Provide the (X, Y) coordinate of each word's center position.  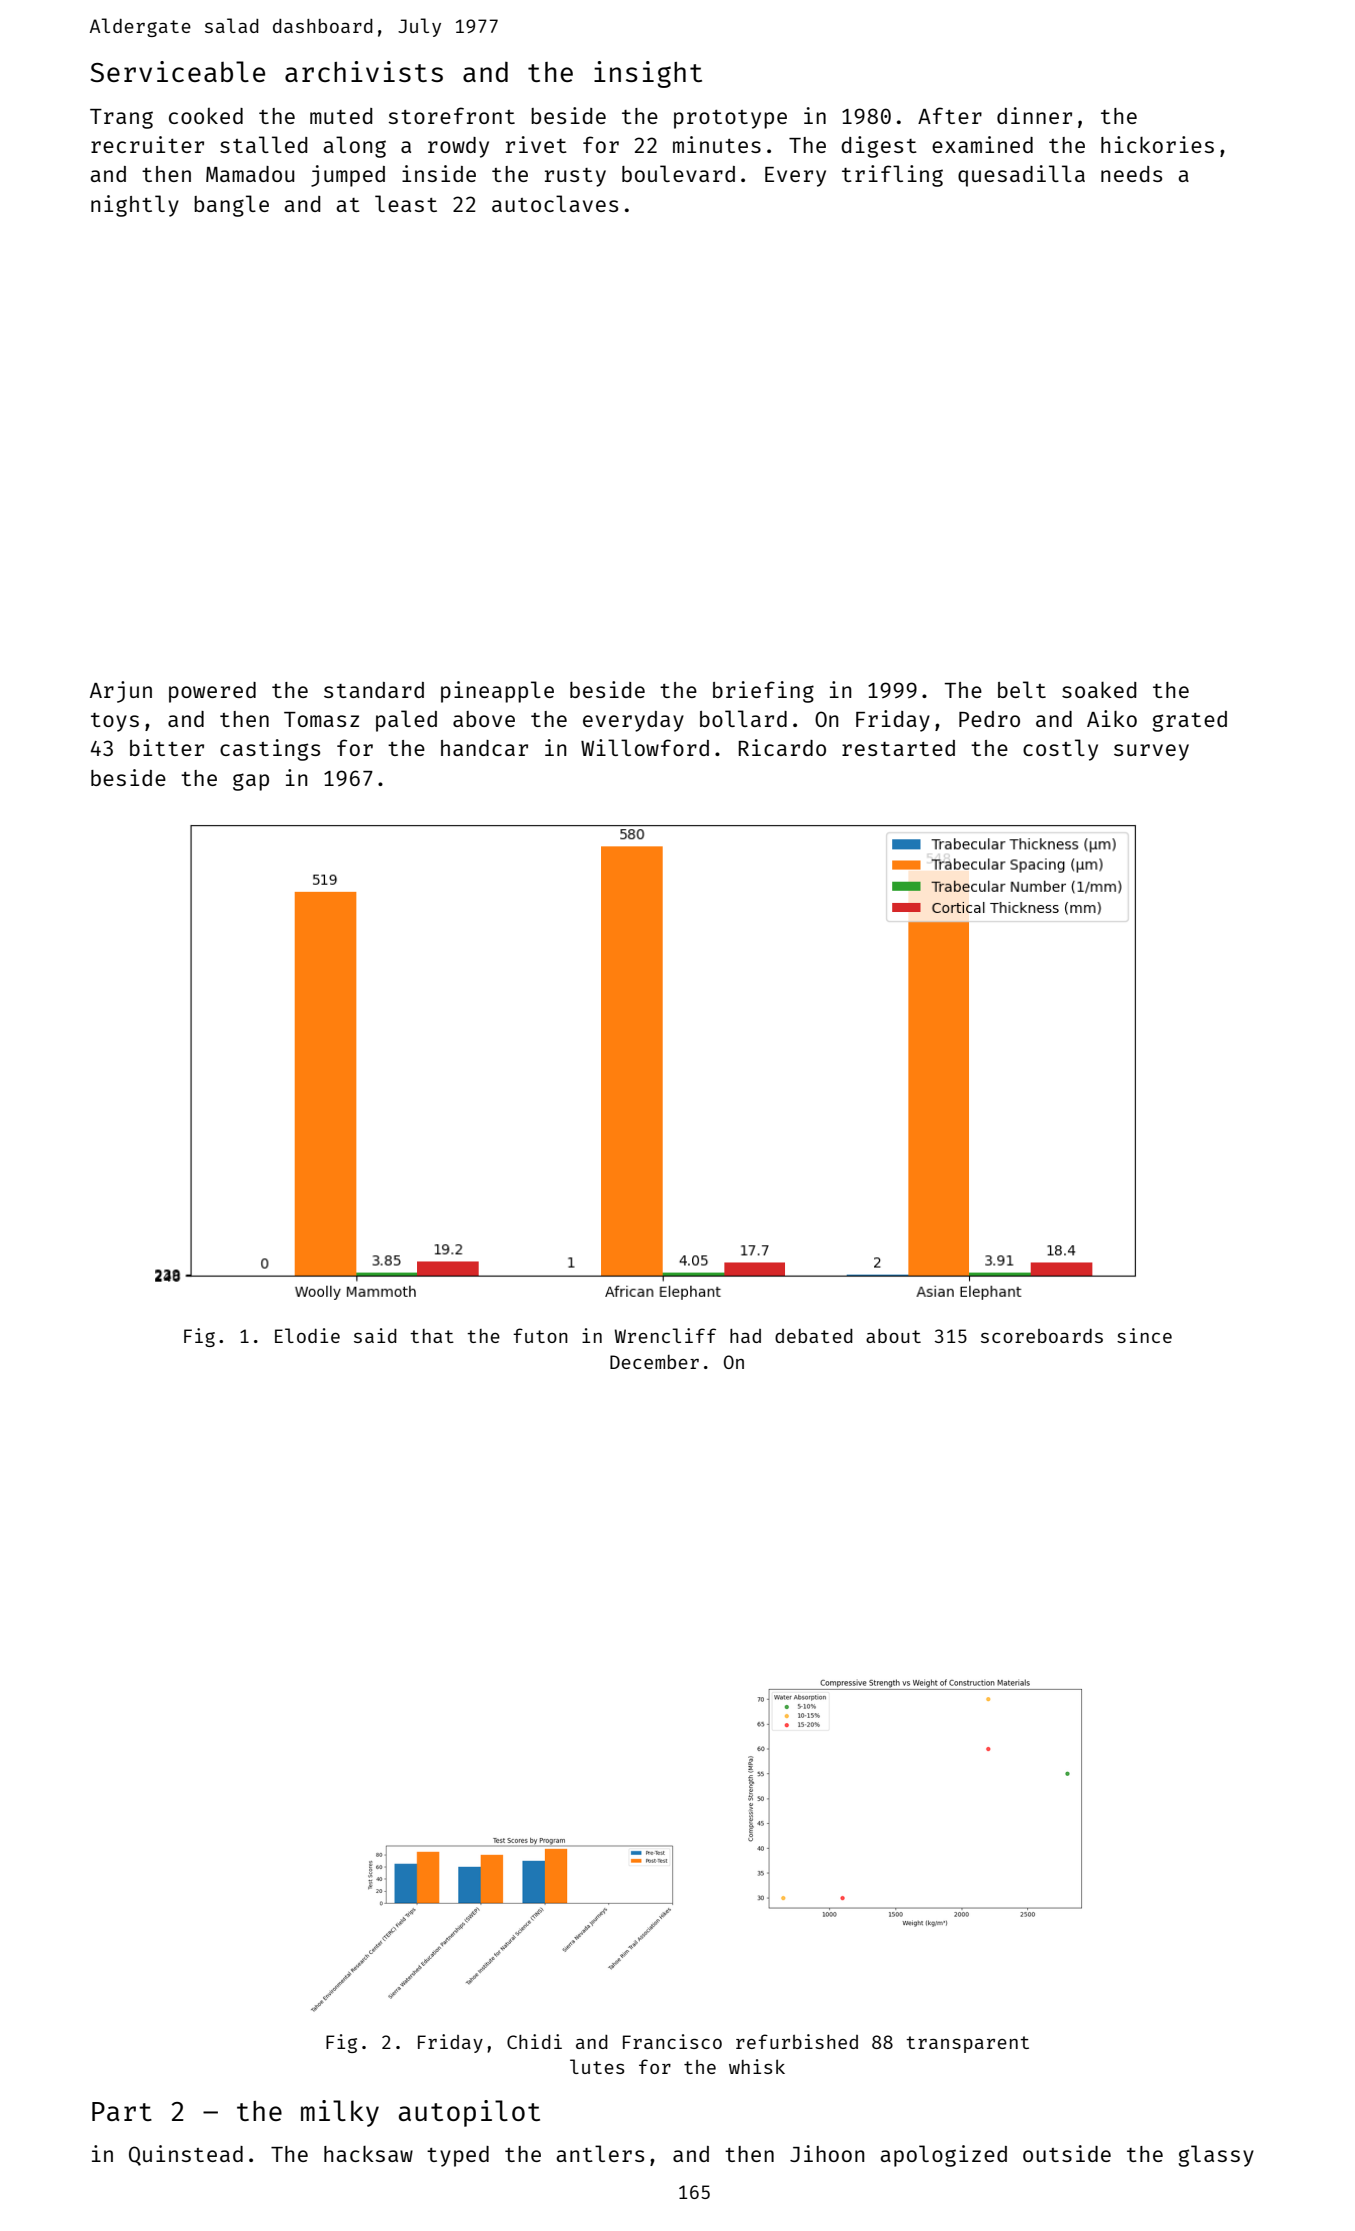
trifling (892, 176)
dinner (1034, 115)
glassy (1216, 2156)
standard (374, 690)
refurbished (797, 2041)
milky (340, 2113)
